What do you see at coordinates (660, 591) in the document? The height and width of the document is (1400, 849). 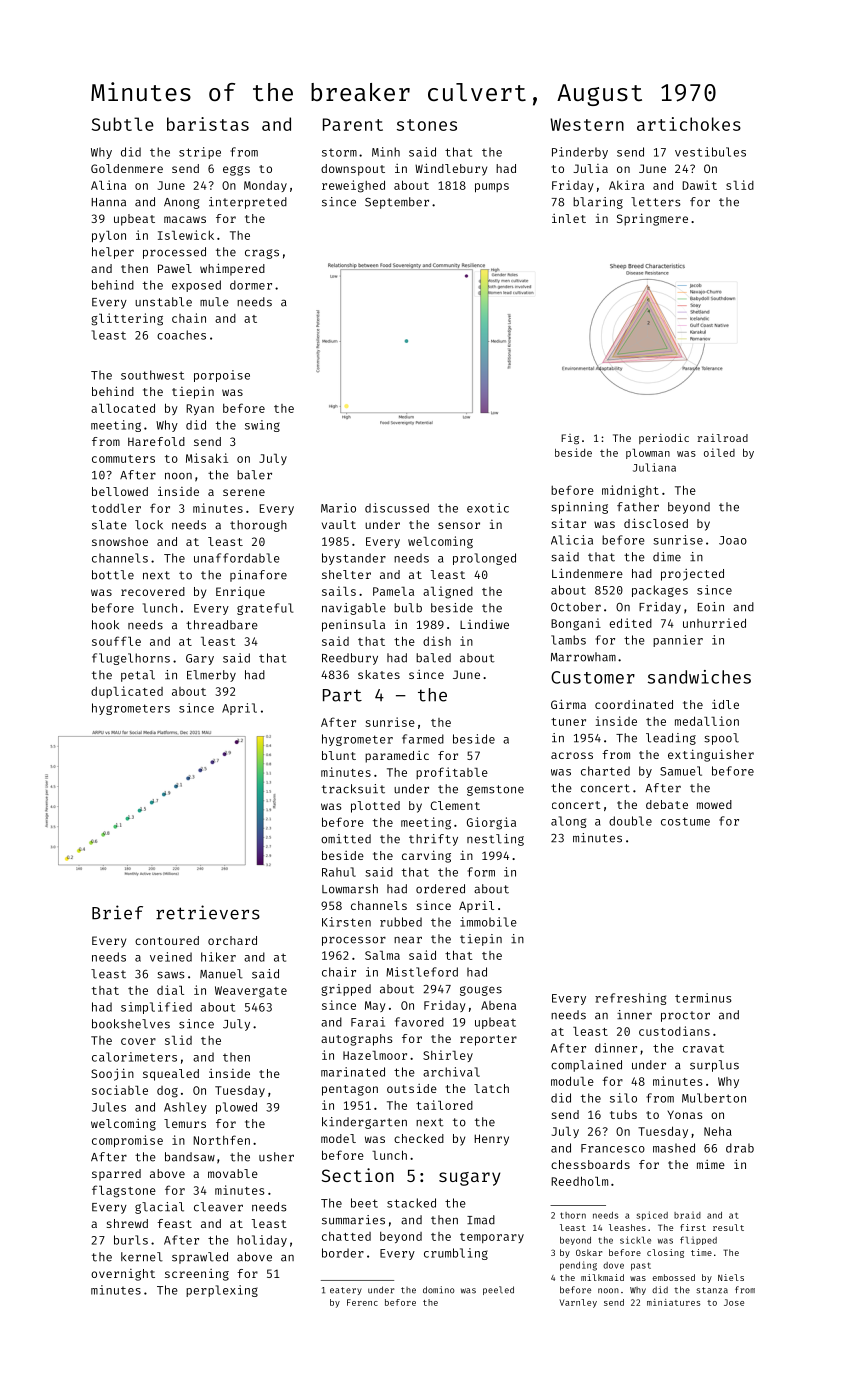 I see `packages` at bounding box center [660, 591].
